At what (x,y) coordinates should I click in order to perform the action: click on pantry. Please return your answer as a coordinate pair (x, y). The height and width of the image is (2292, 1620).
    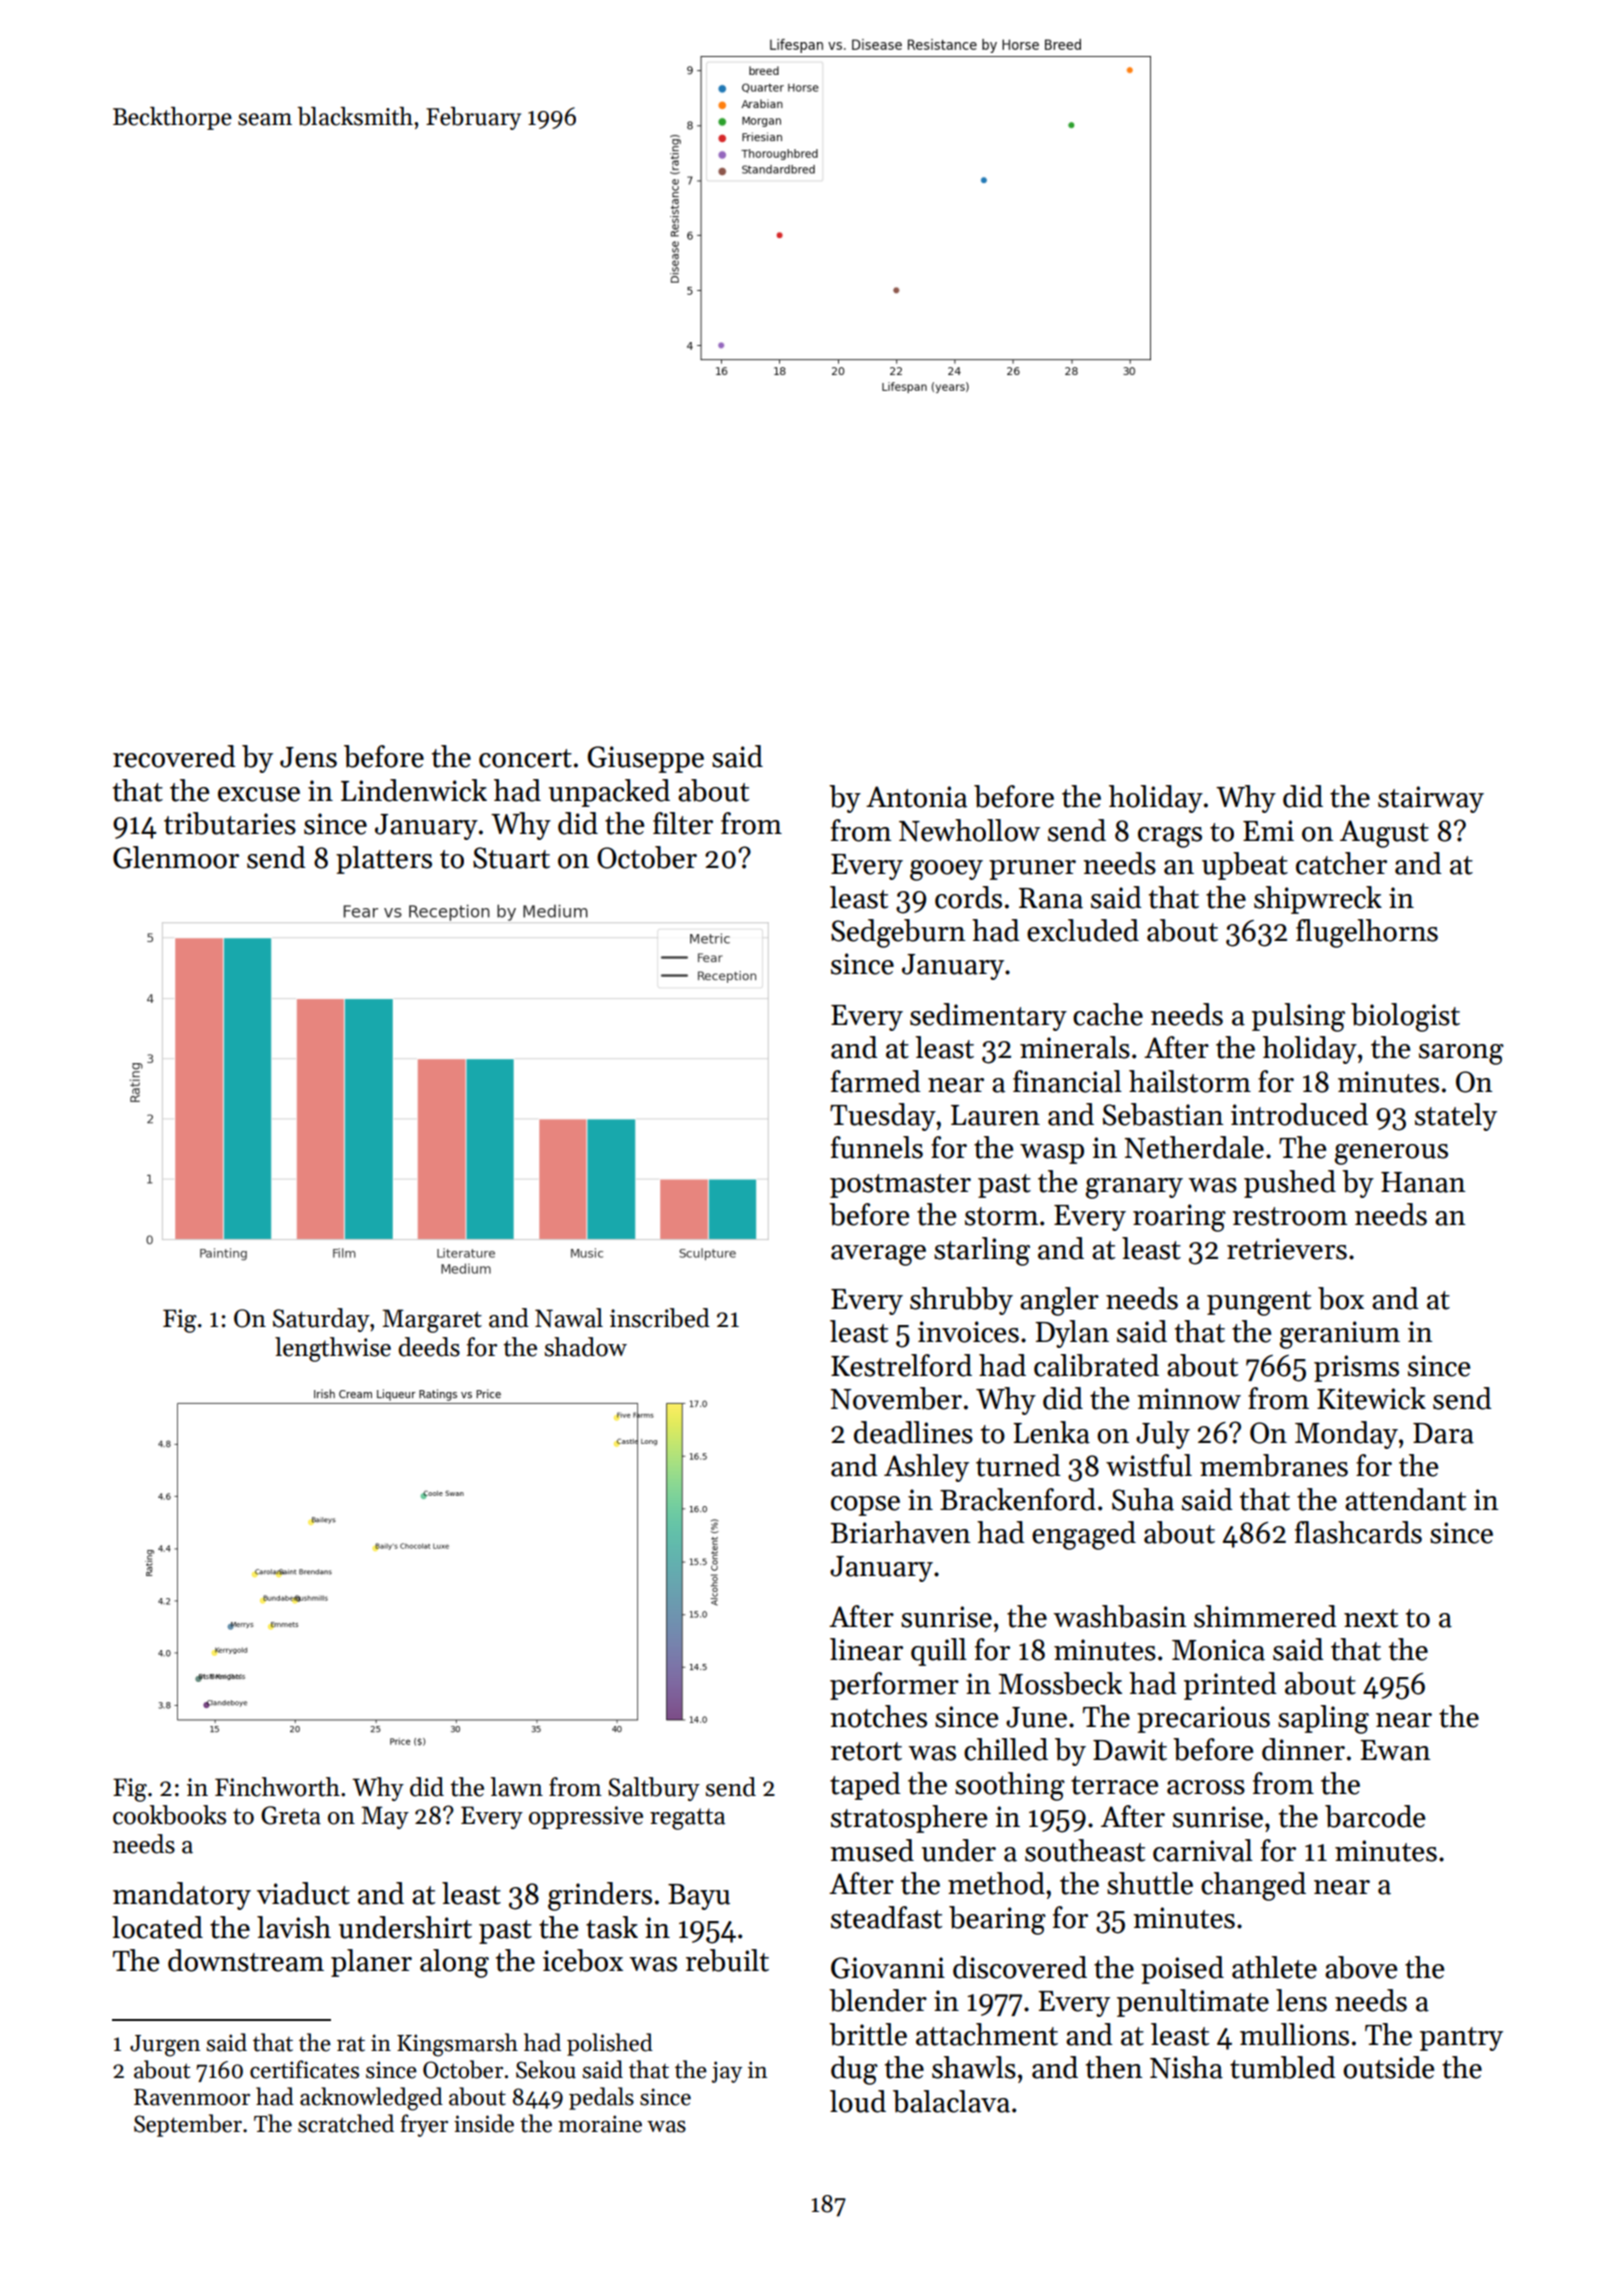
    Looking at the image, I should click on (1461, 2039).
